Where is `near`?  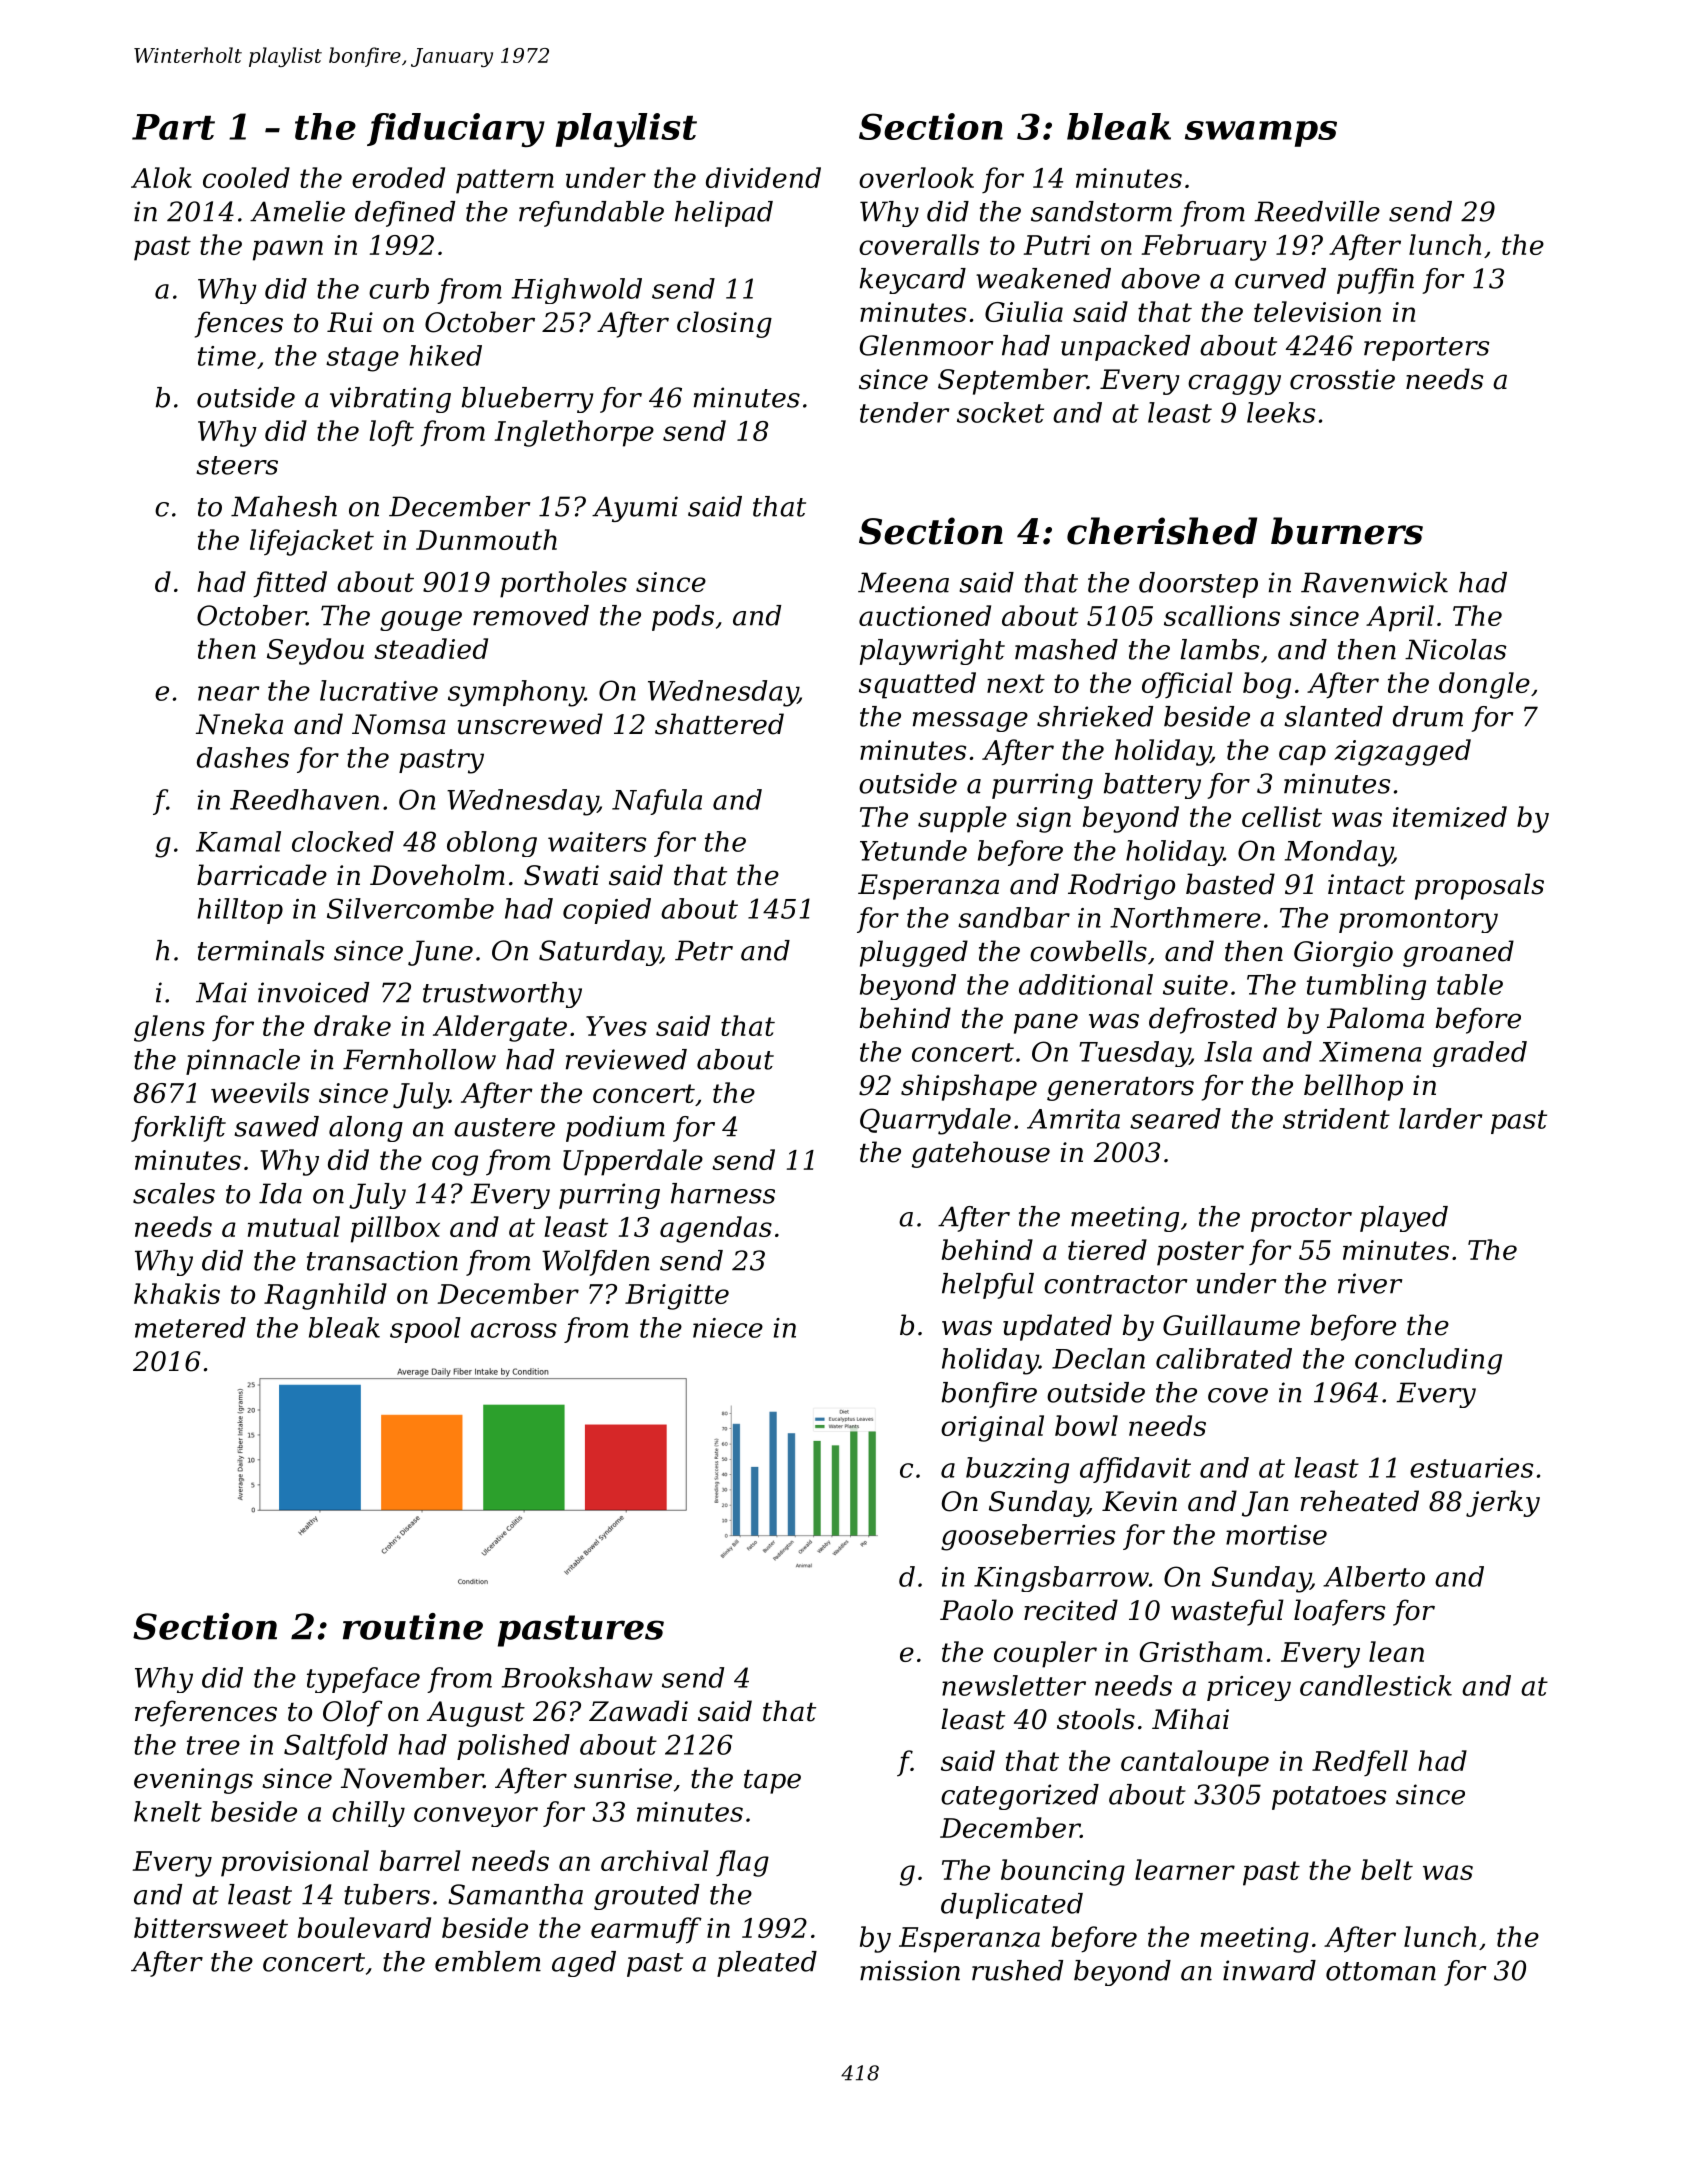
near is located at coordinates (228, 693).
